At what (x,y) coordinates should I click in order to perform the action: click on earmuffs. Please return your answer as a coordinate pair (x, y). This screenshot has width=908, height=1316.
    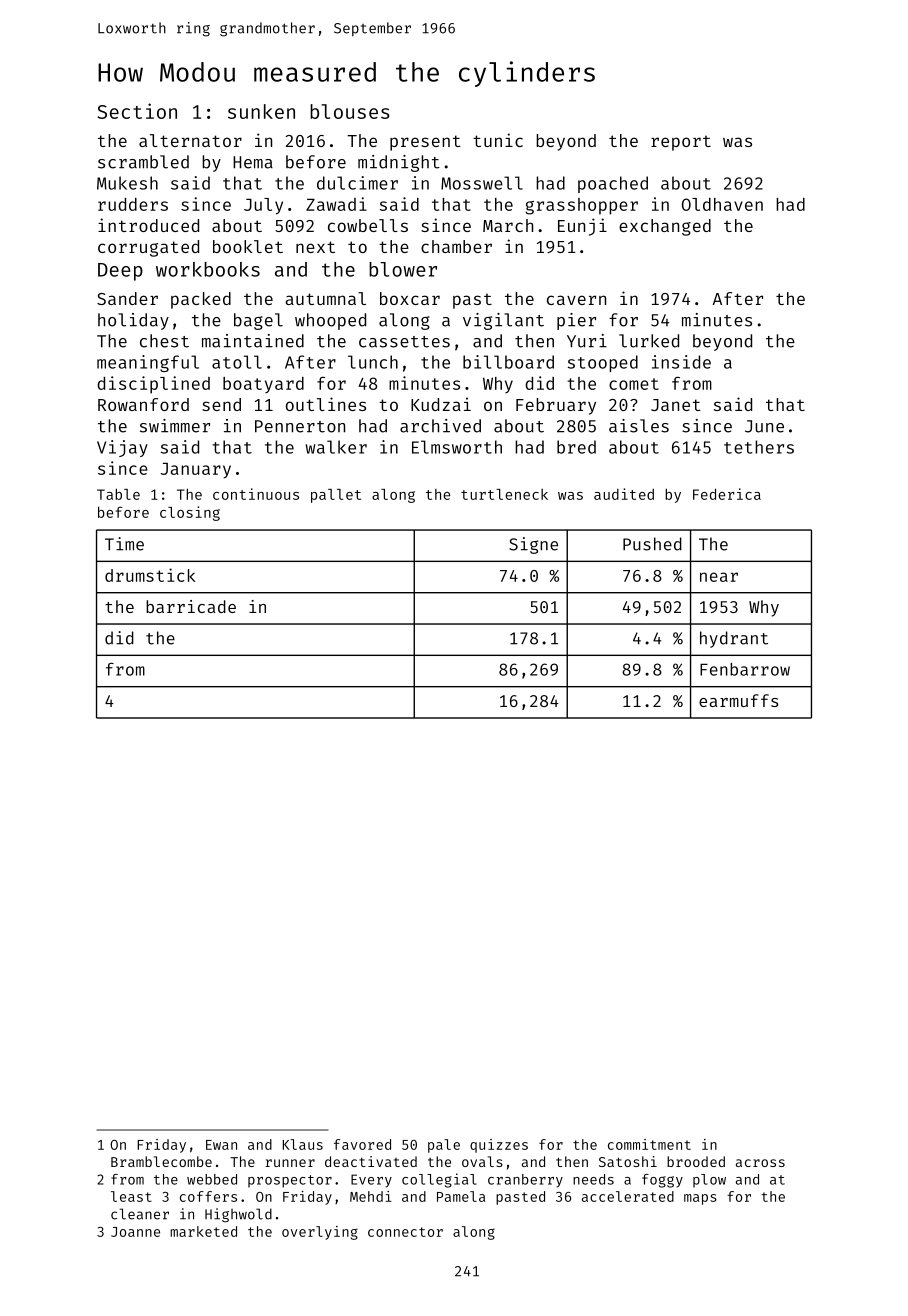
    Looking at the image, I should click on (739, 700).
